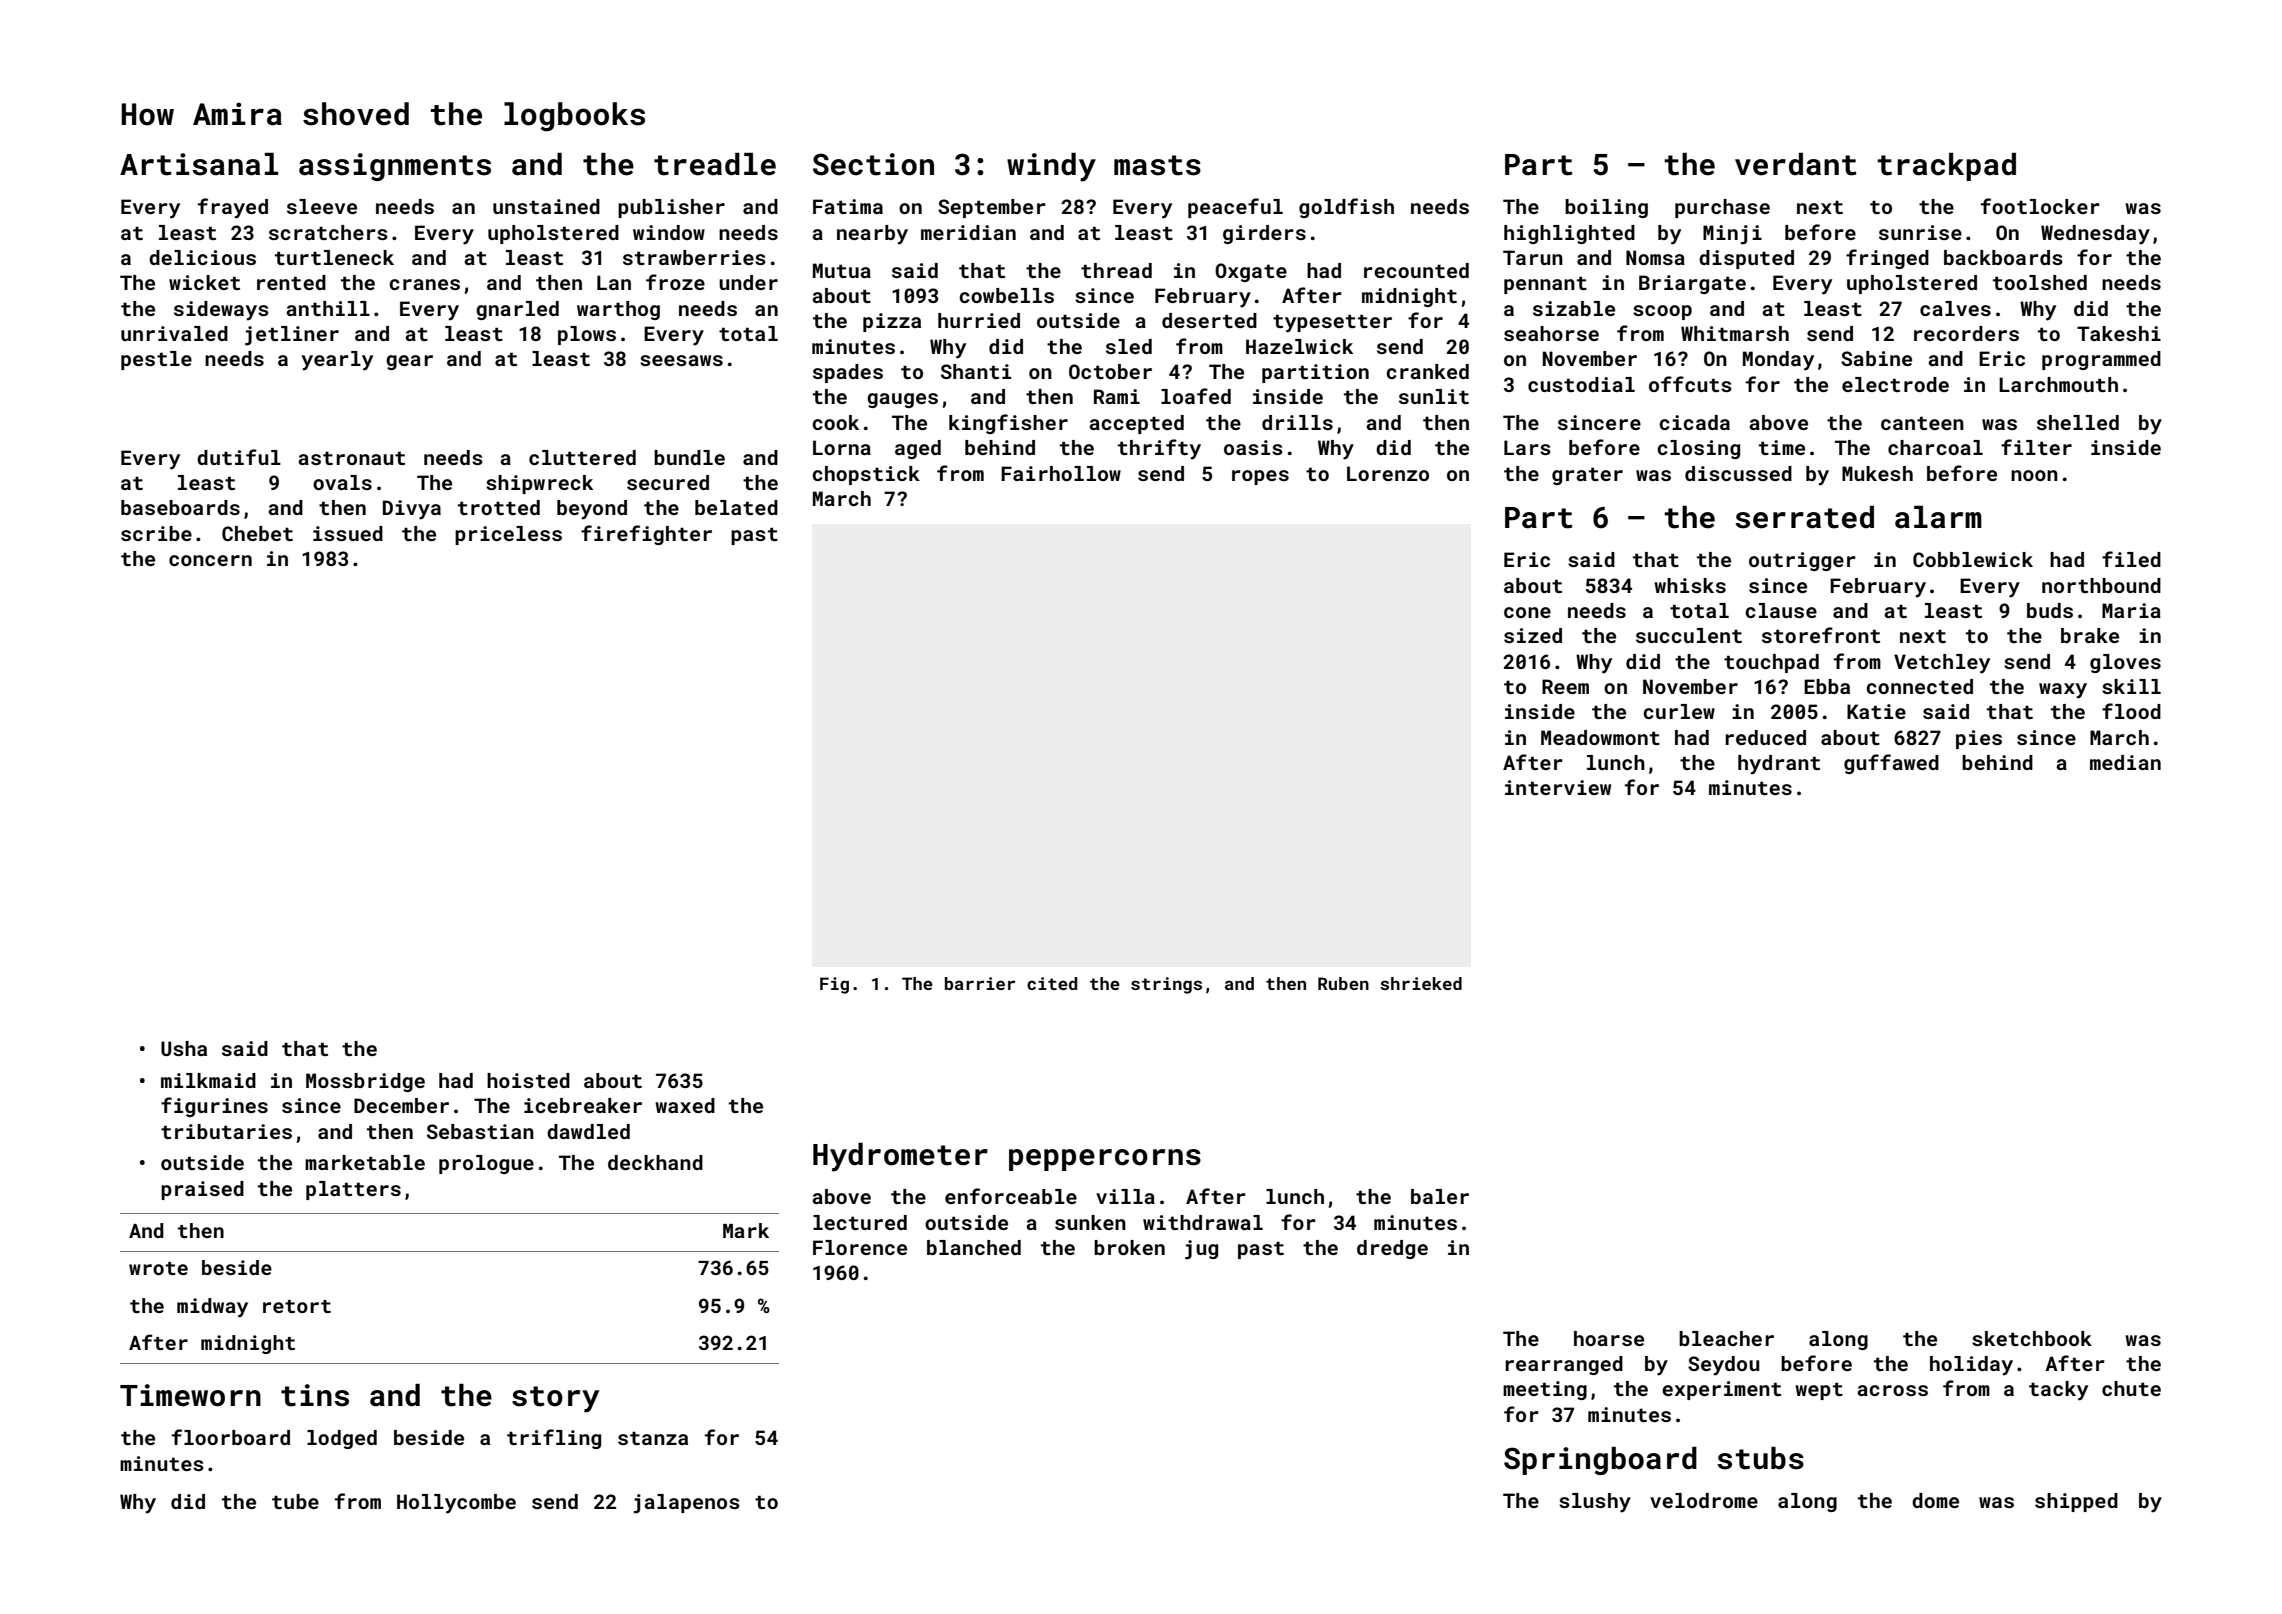 Image resolution: width=2282 pixels, height=1614 pixels. I want to click on windy, so click(1051, 167).
